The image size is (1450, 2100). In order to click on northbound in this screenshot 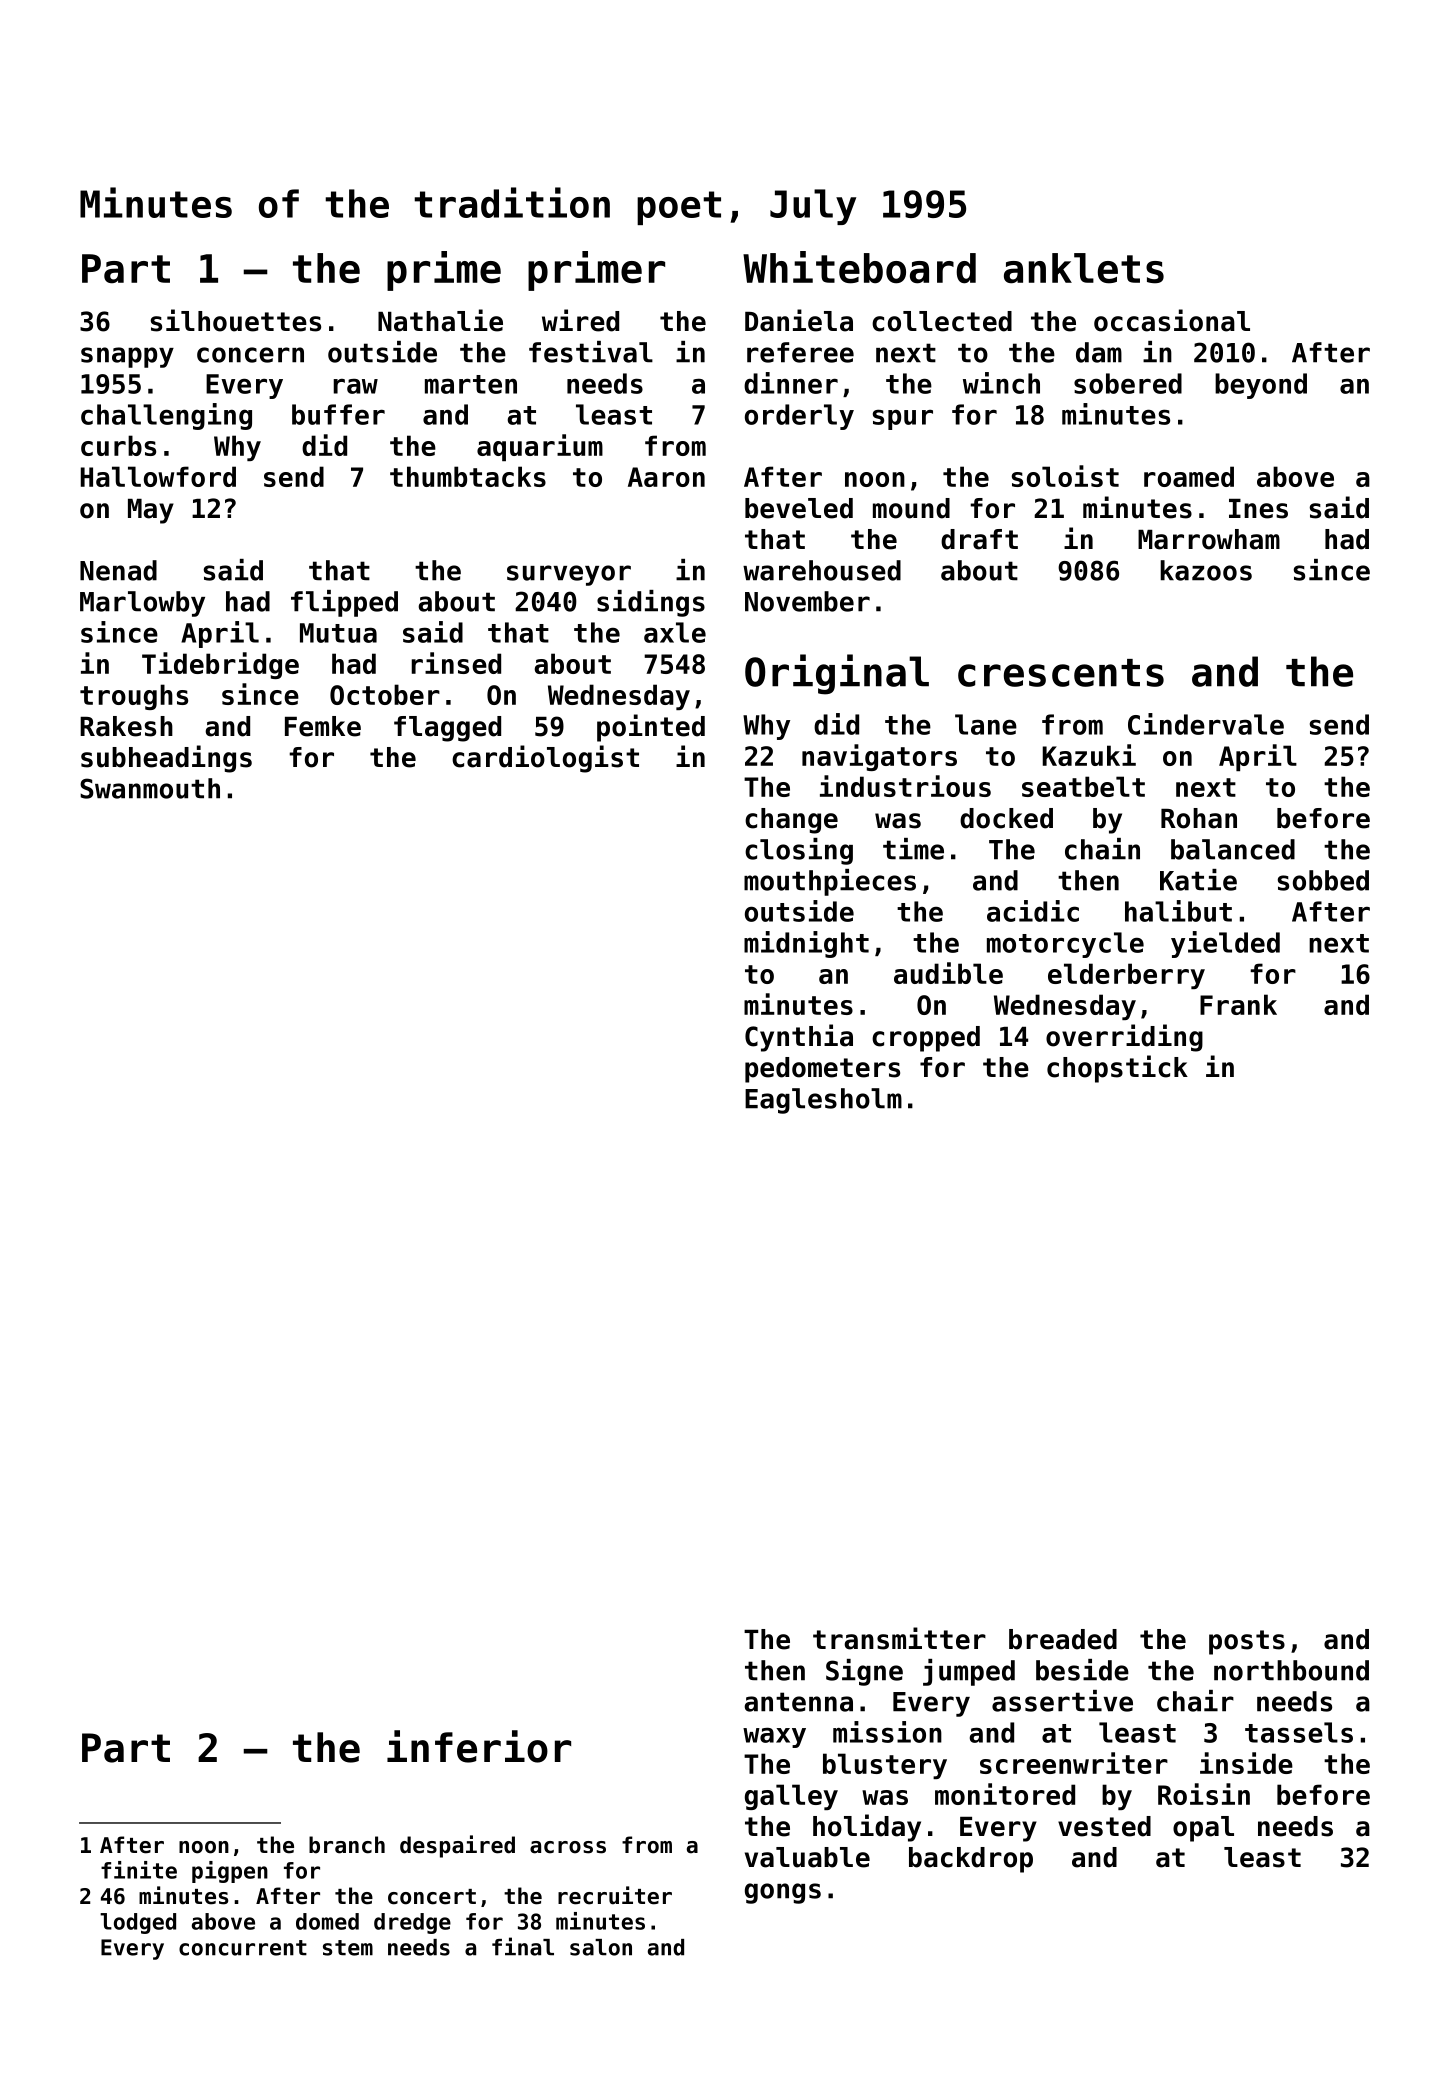, I will do `click(1291, 1670)`.
